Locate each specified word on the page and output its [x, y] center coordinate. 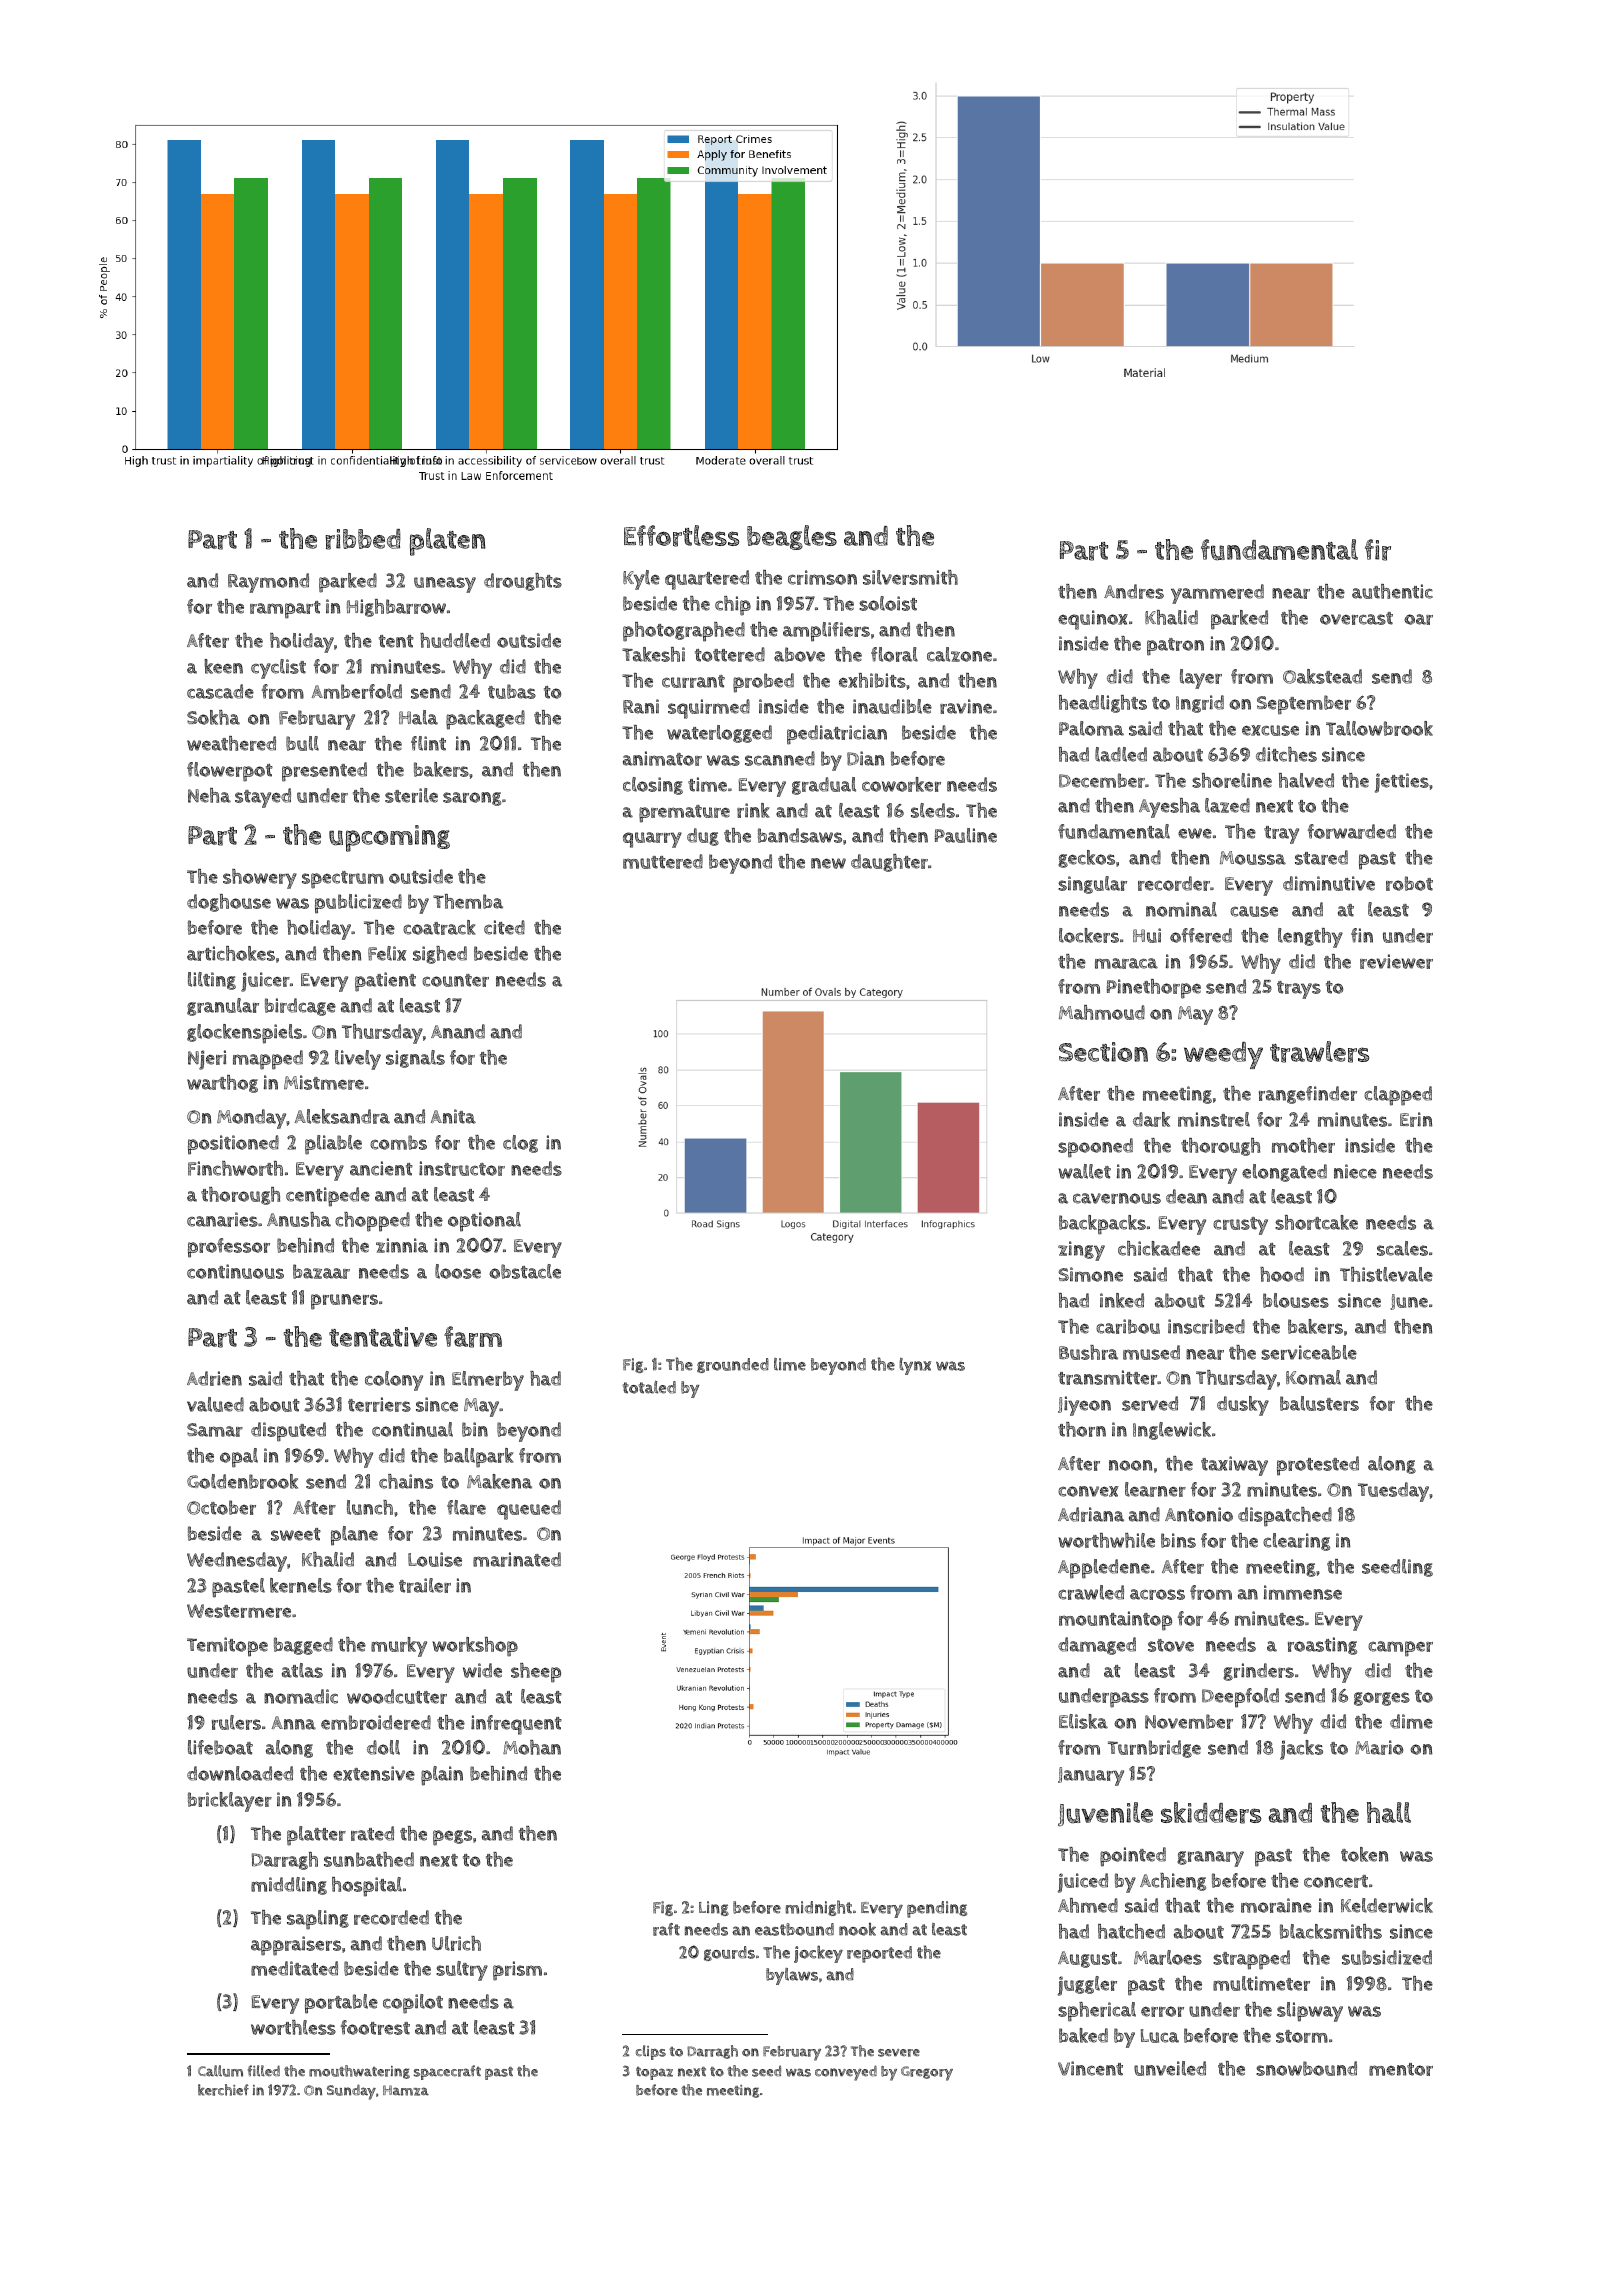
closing [653, 786]
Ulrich [456, 1943]
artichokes [231, 953]
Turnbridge [1154, 1749]
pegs [452, 1838]
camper [1400, 1649]
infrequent [516, 1725]
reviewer [1396, 961]
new [828, 863]
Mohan [532, 1747]
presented [324, 772]
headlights [1103, 704]
